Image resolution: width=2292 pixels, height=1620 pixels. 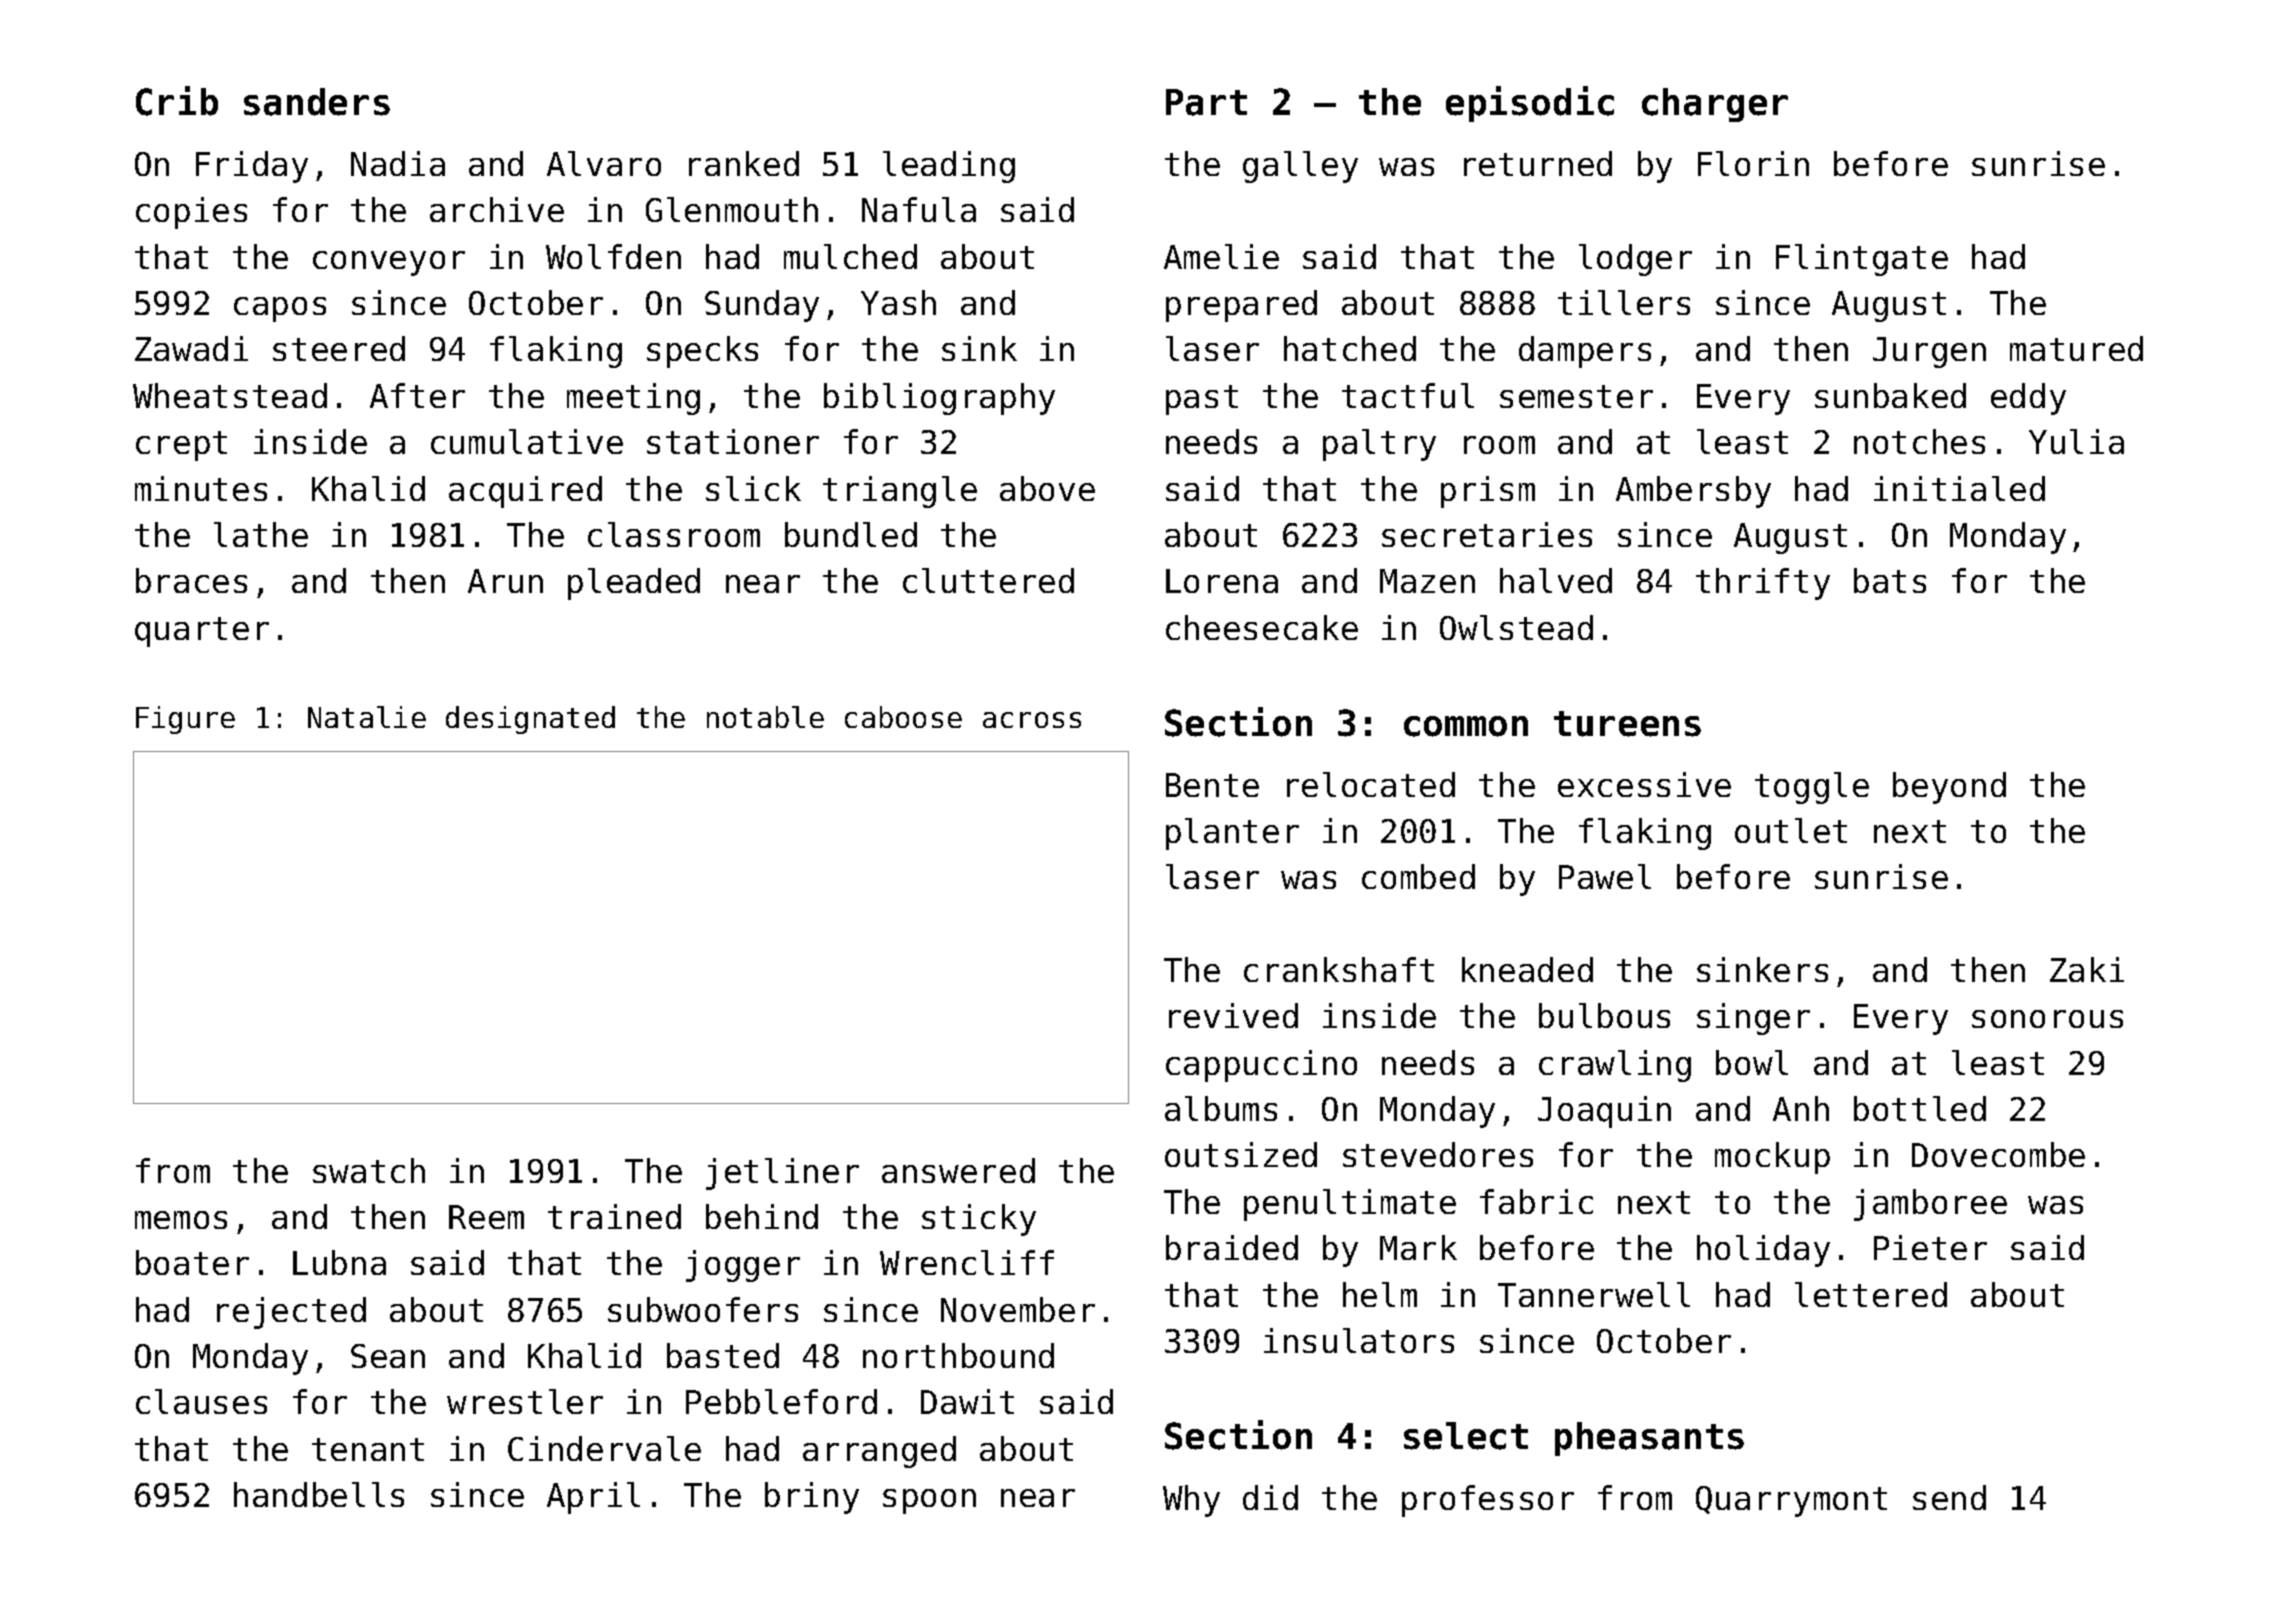 I want to click on bibliography, so click(x=939, y=399).
